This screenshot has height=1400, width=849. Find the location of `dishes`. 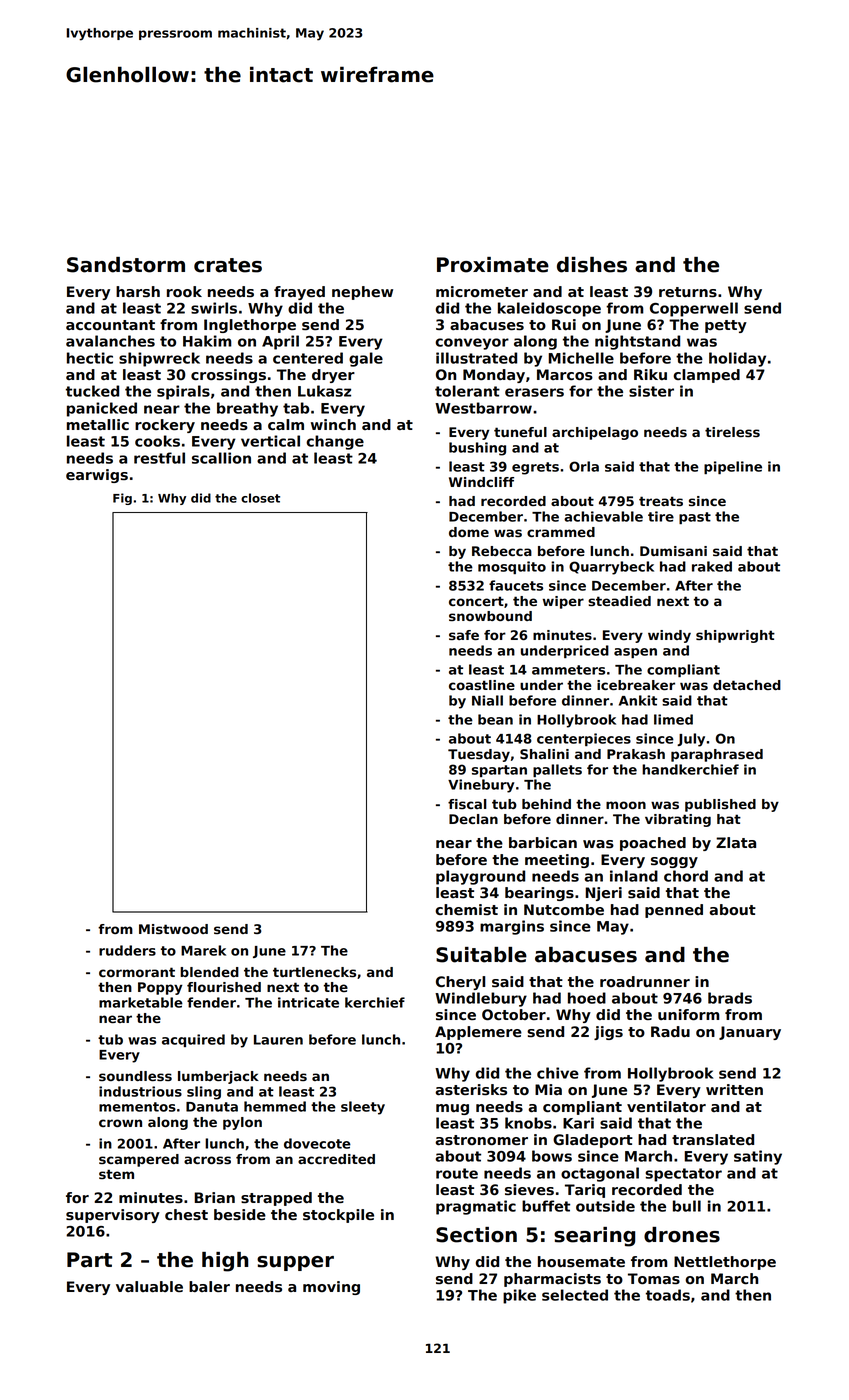

dishes is located at coordinates (592, 265).
